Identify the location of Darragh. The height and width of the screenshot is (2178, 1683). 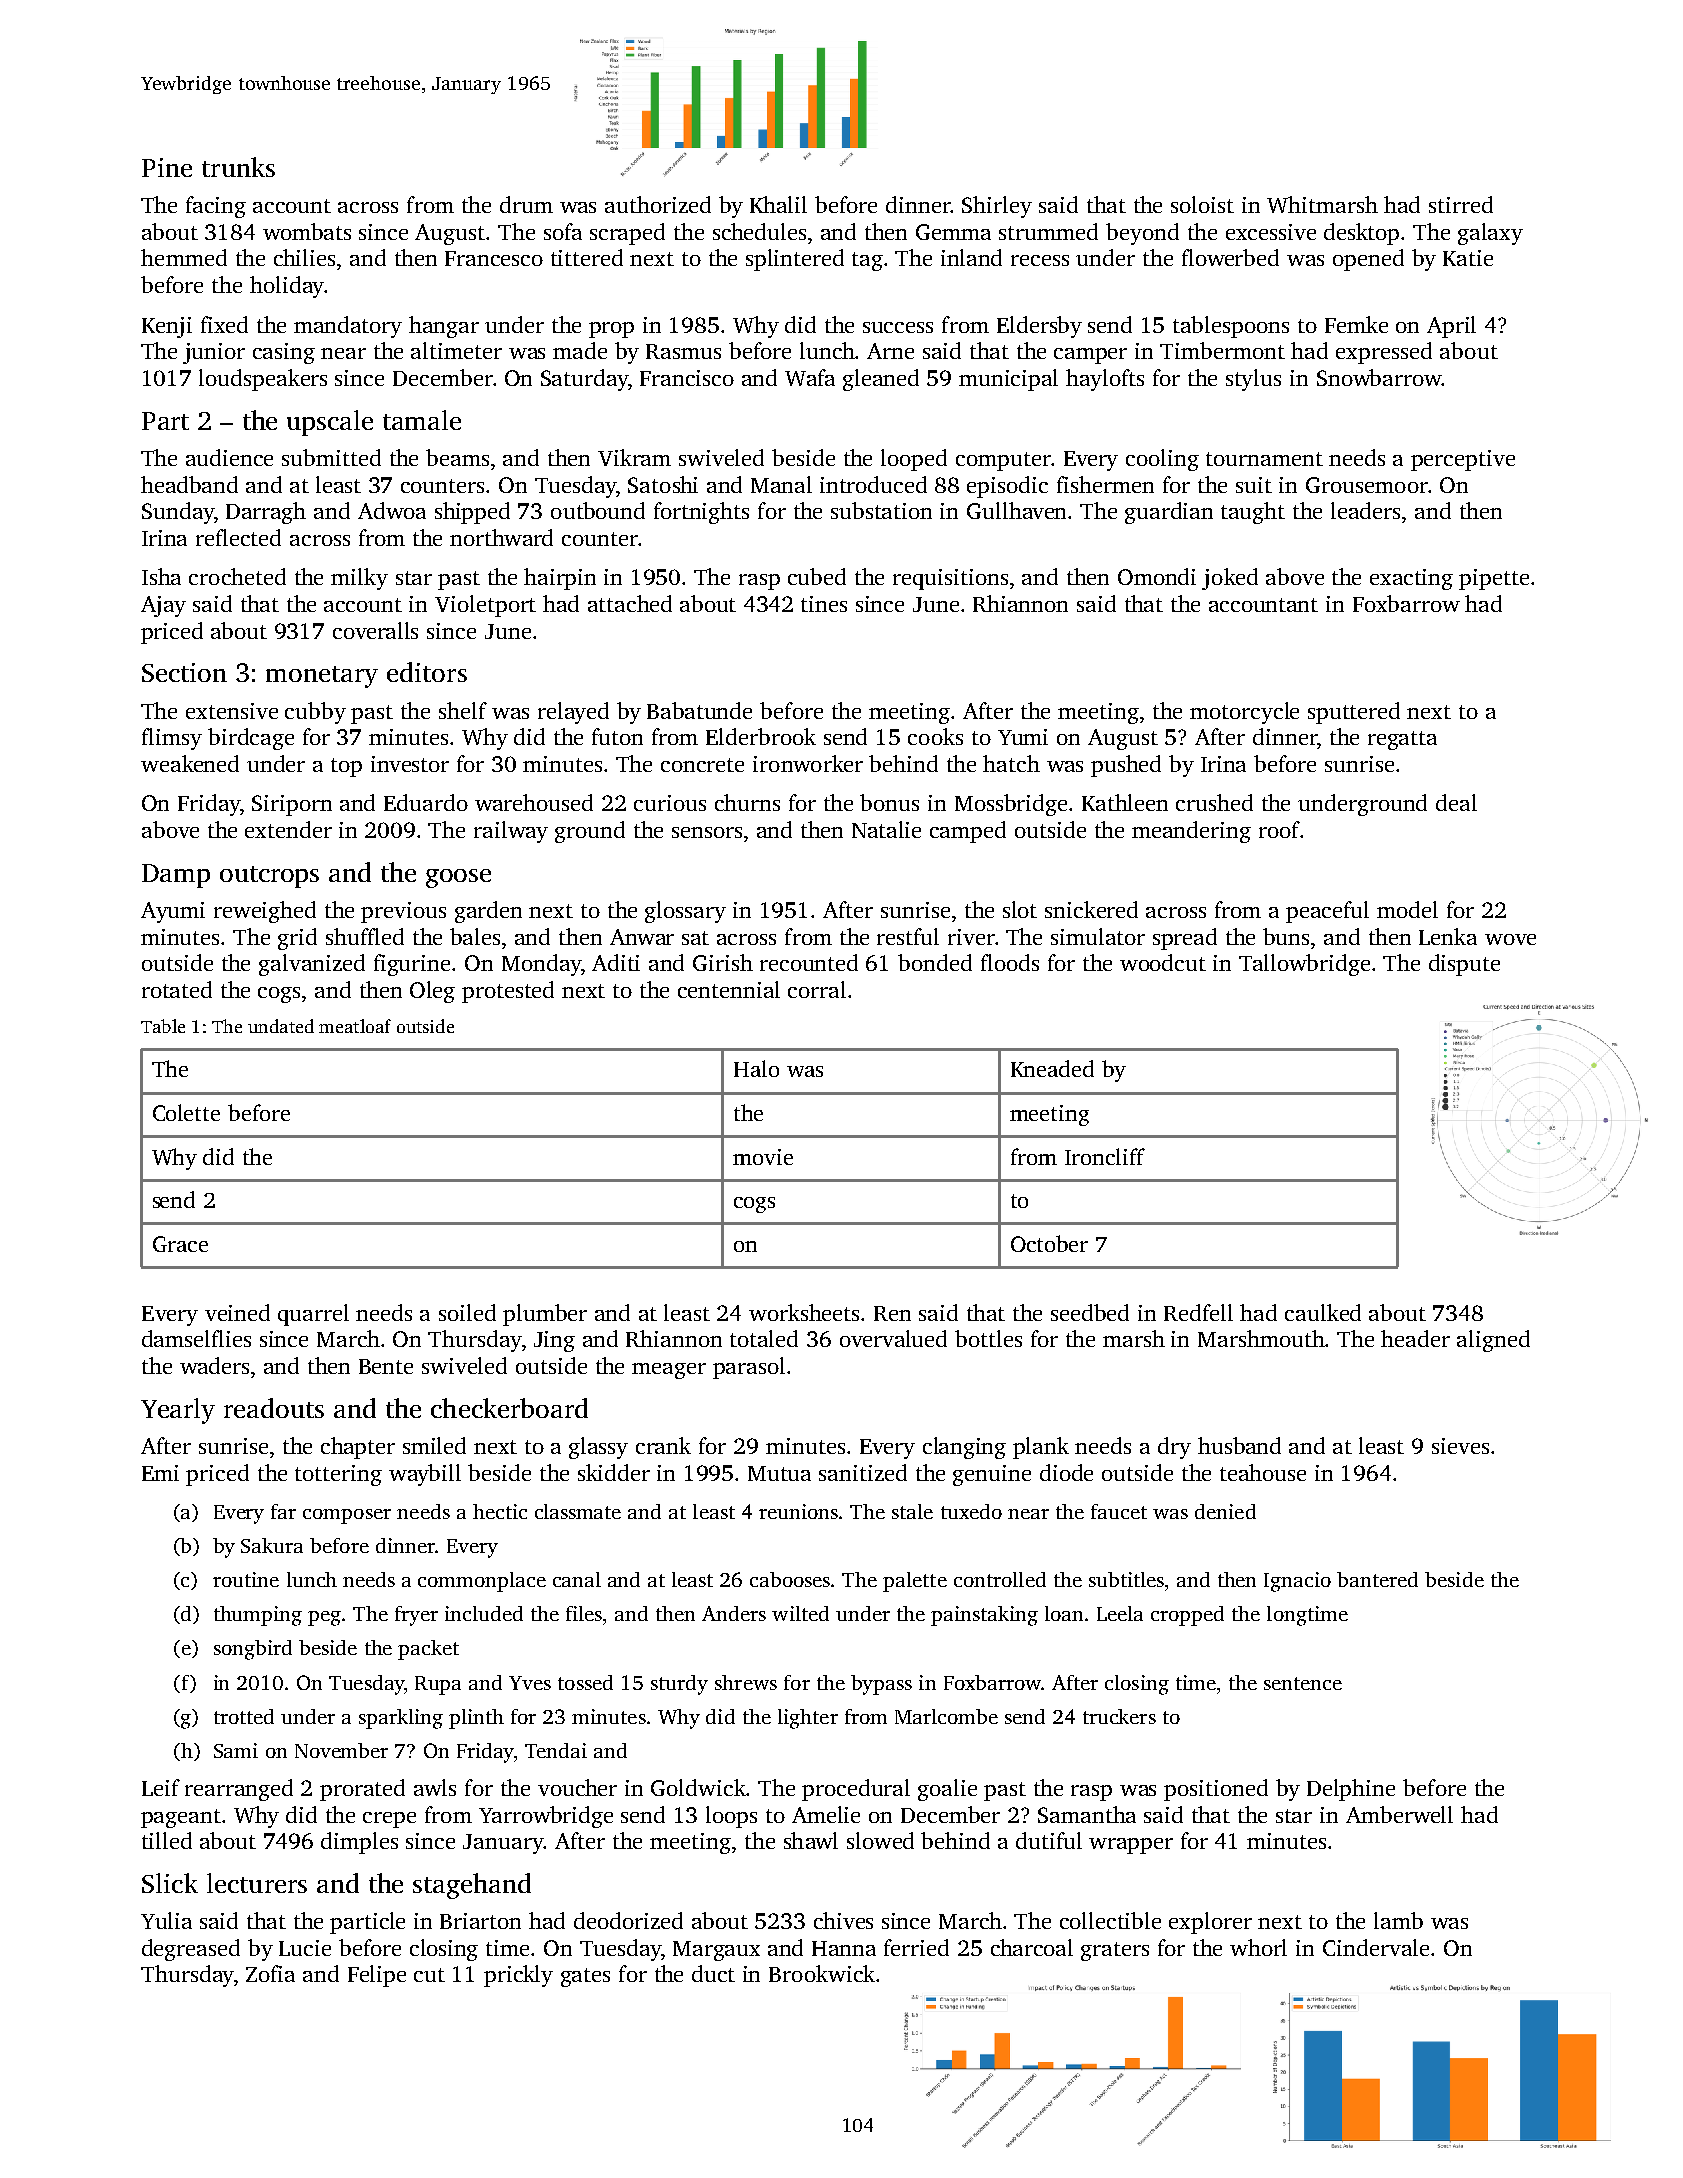
(266, 513).
